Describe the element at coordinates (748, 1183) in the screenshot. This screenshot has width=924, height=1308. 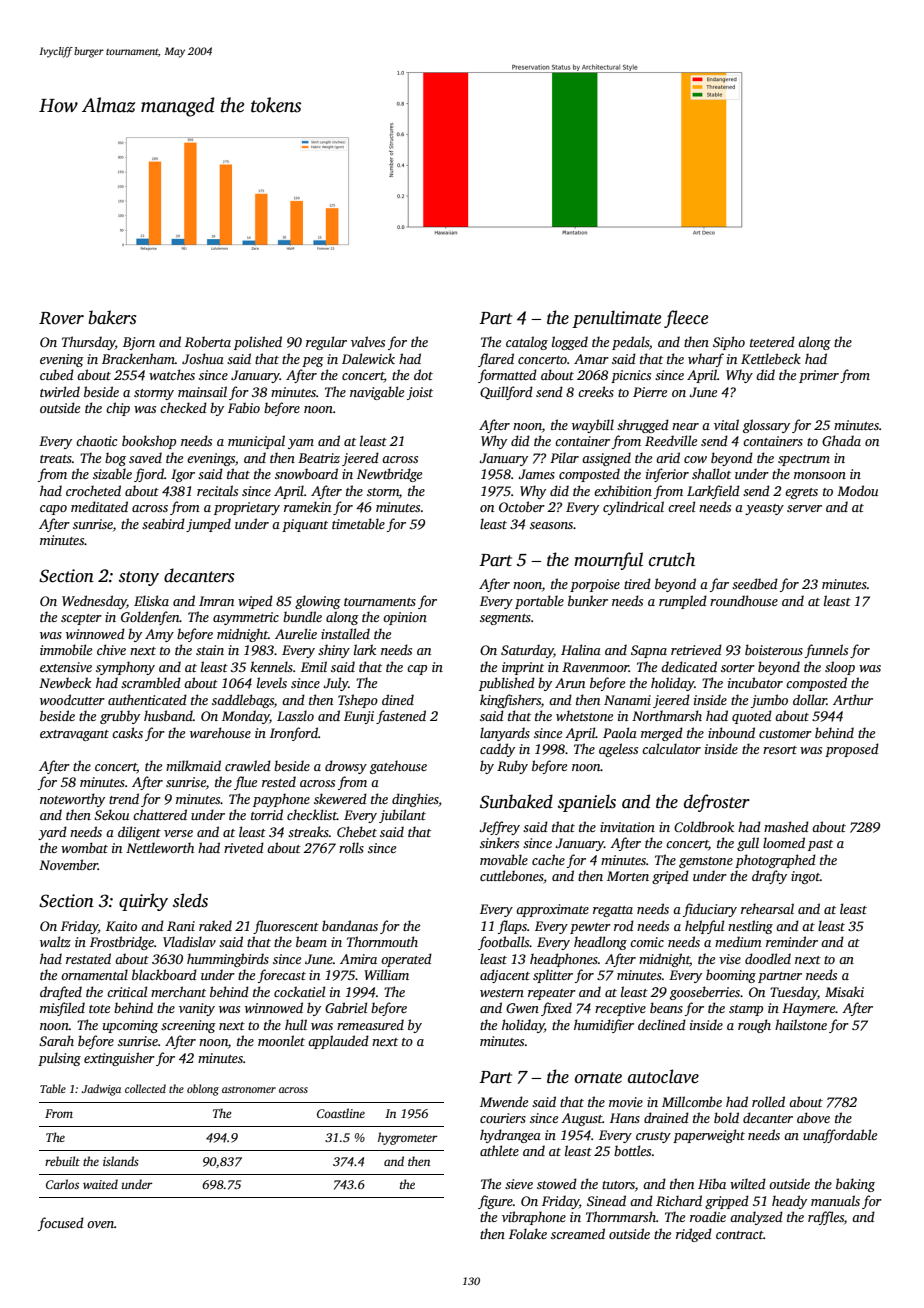
I see `wilted` at that location.
